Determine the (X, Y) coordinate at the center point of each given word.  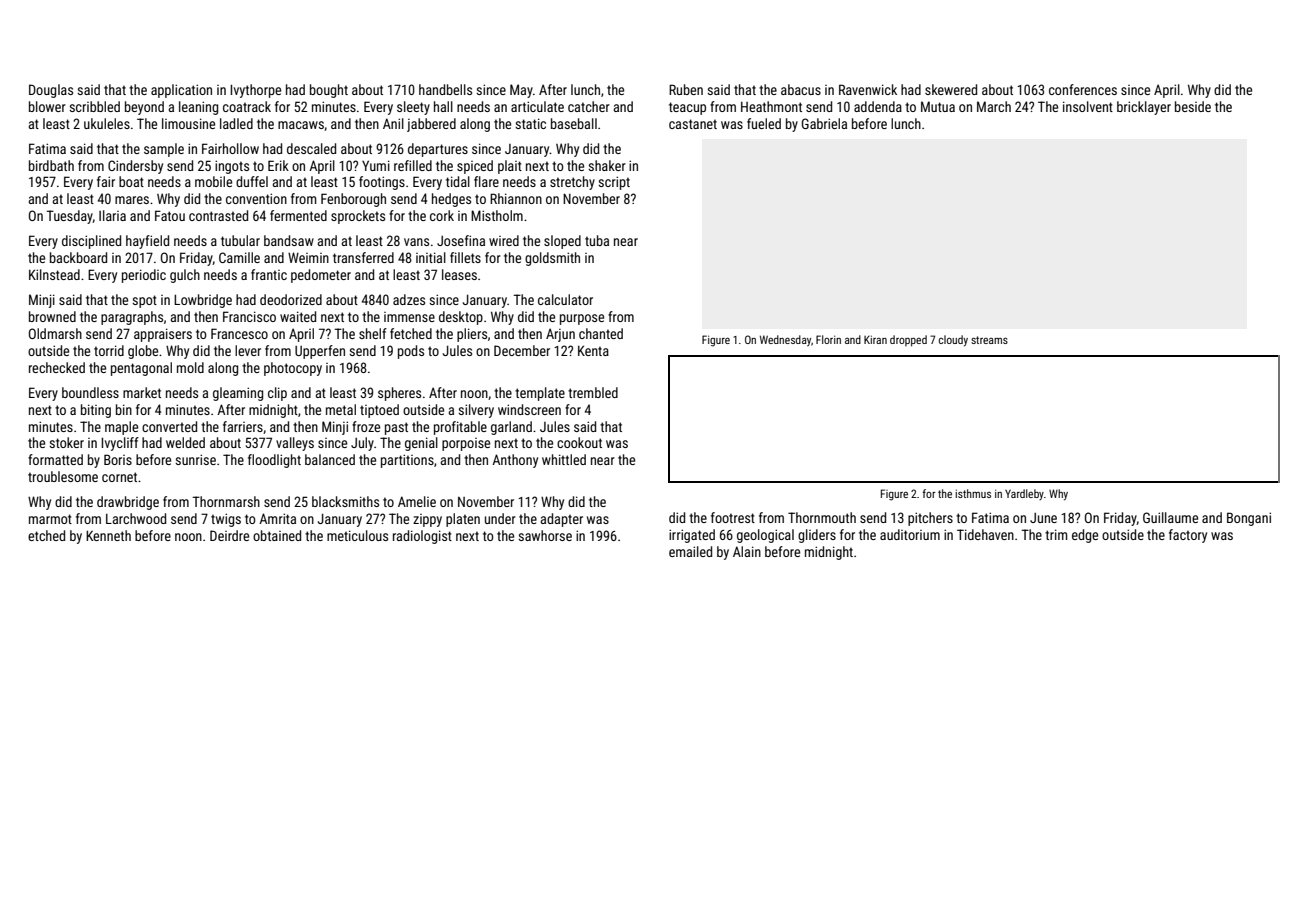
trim (1056, 534)
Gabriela (824, 123)
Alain (747, 551)
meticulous (357, 535)
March (994, 106)
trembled (593, 392)
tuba (597, 240)
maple (121, 428)
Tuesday (69, 217)
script (614, 183)
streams (989, 340)
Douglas (51, 91)
